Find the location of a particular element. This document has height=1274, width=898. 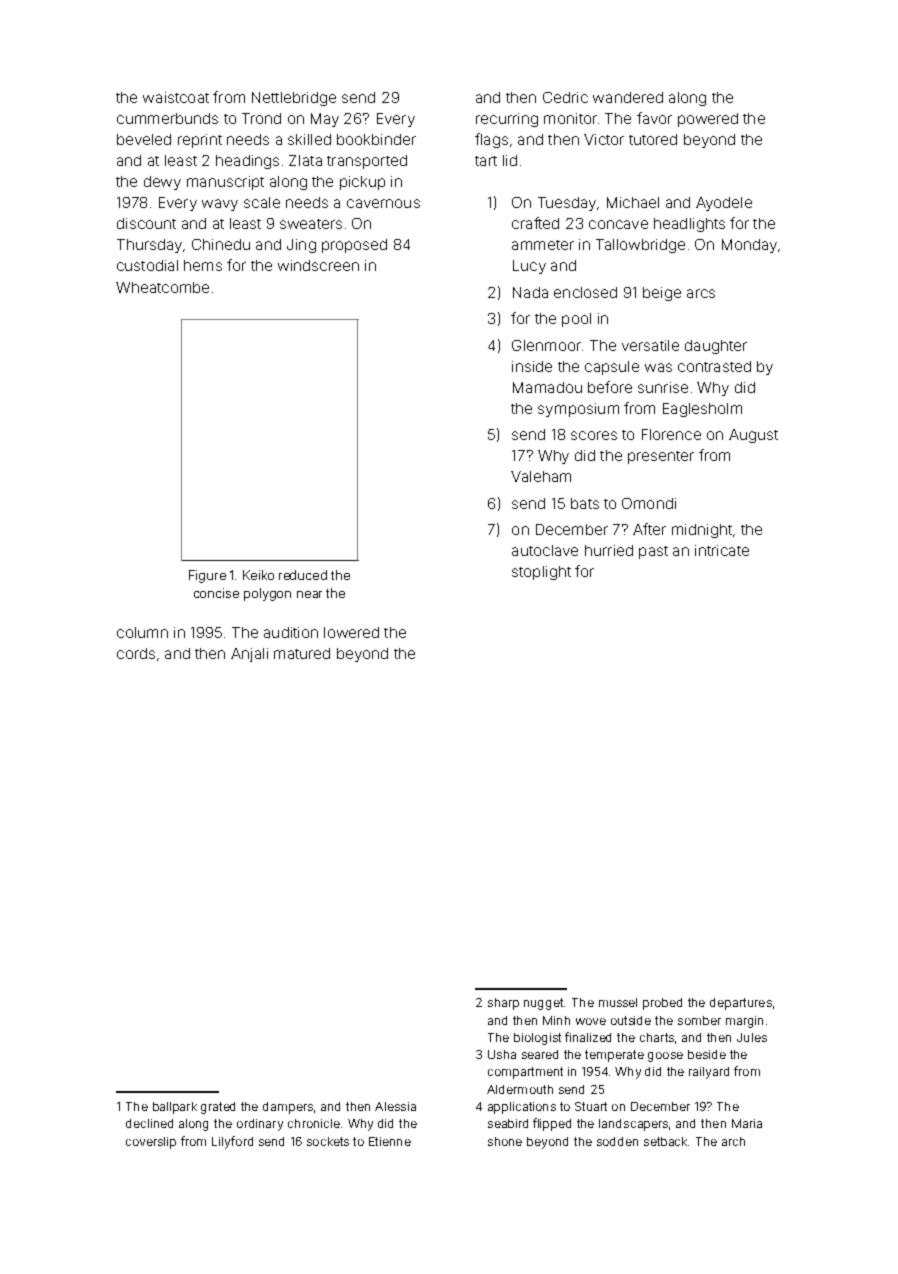

Nettlebridge is located at coordinates (294, 99).
